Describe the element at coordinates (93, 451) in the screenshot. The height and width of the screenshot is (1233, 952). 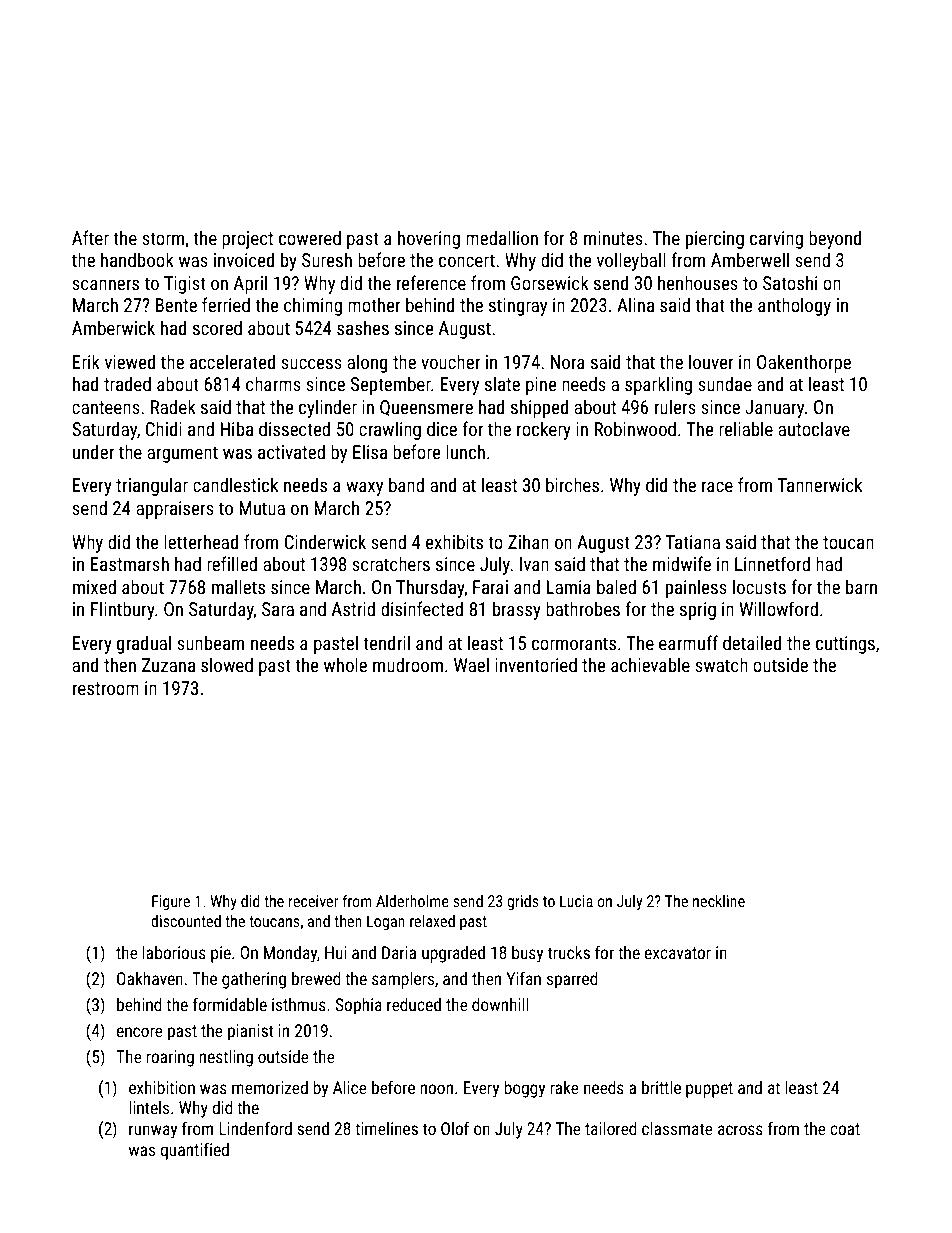
I see `under` at that location.
